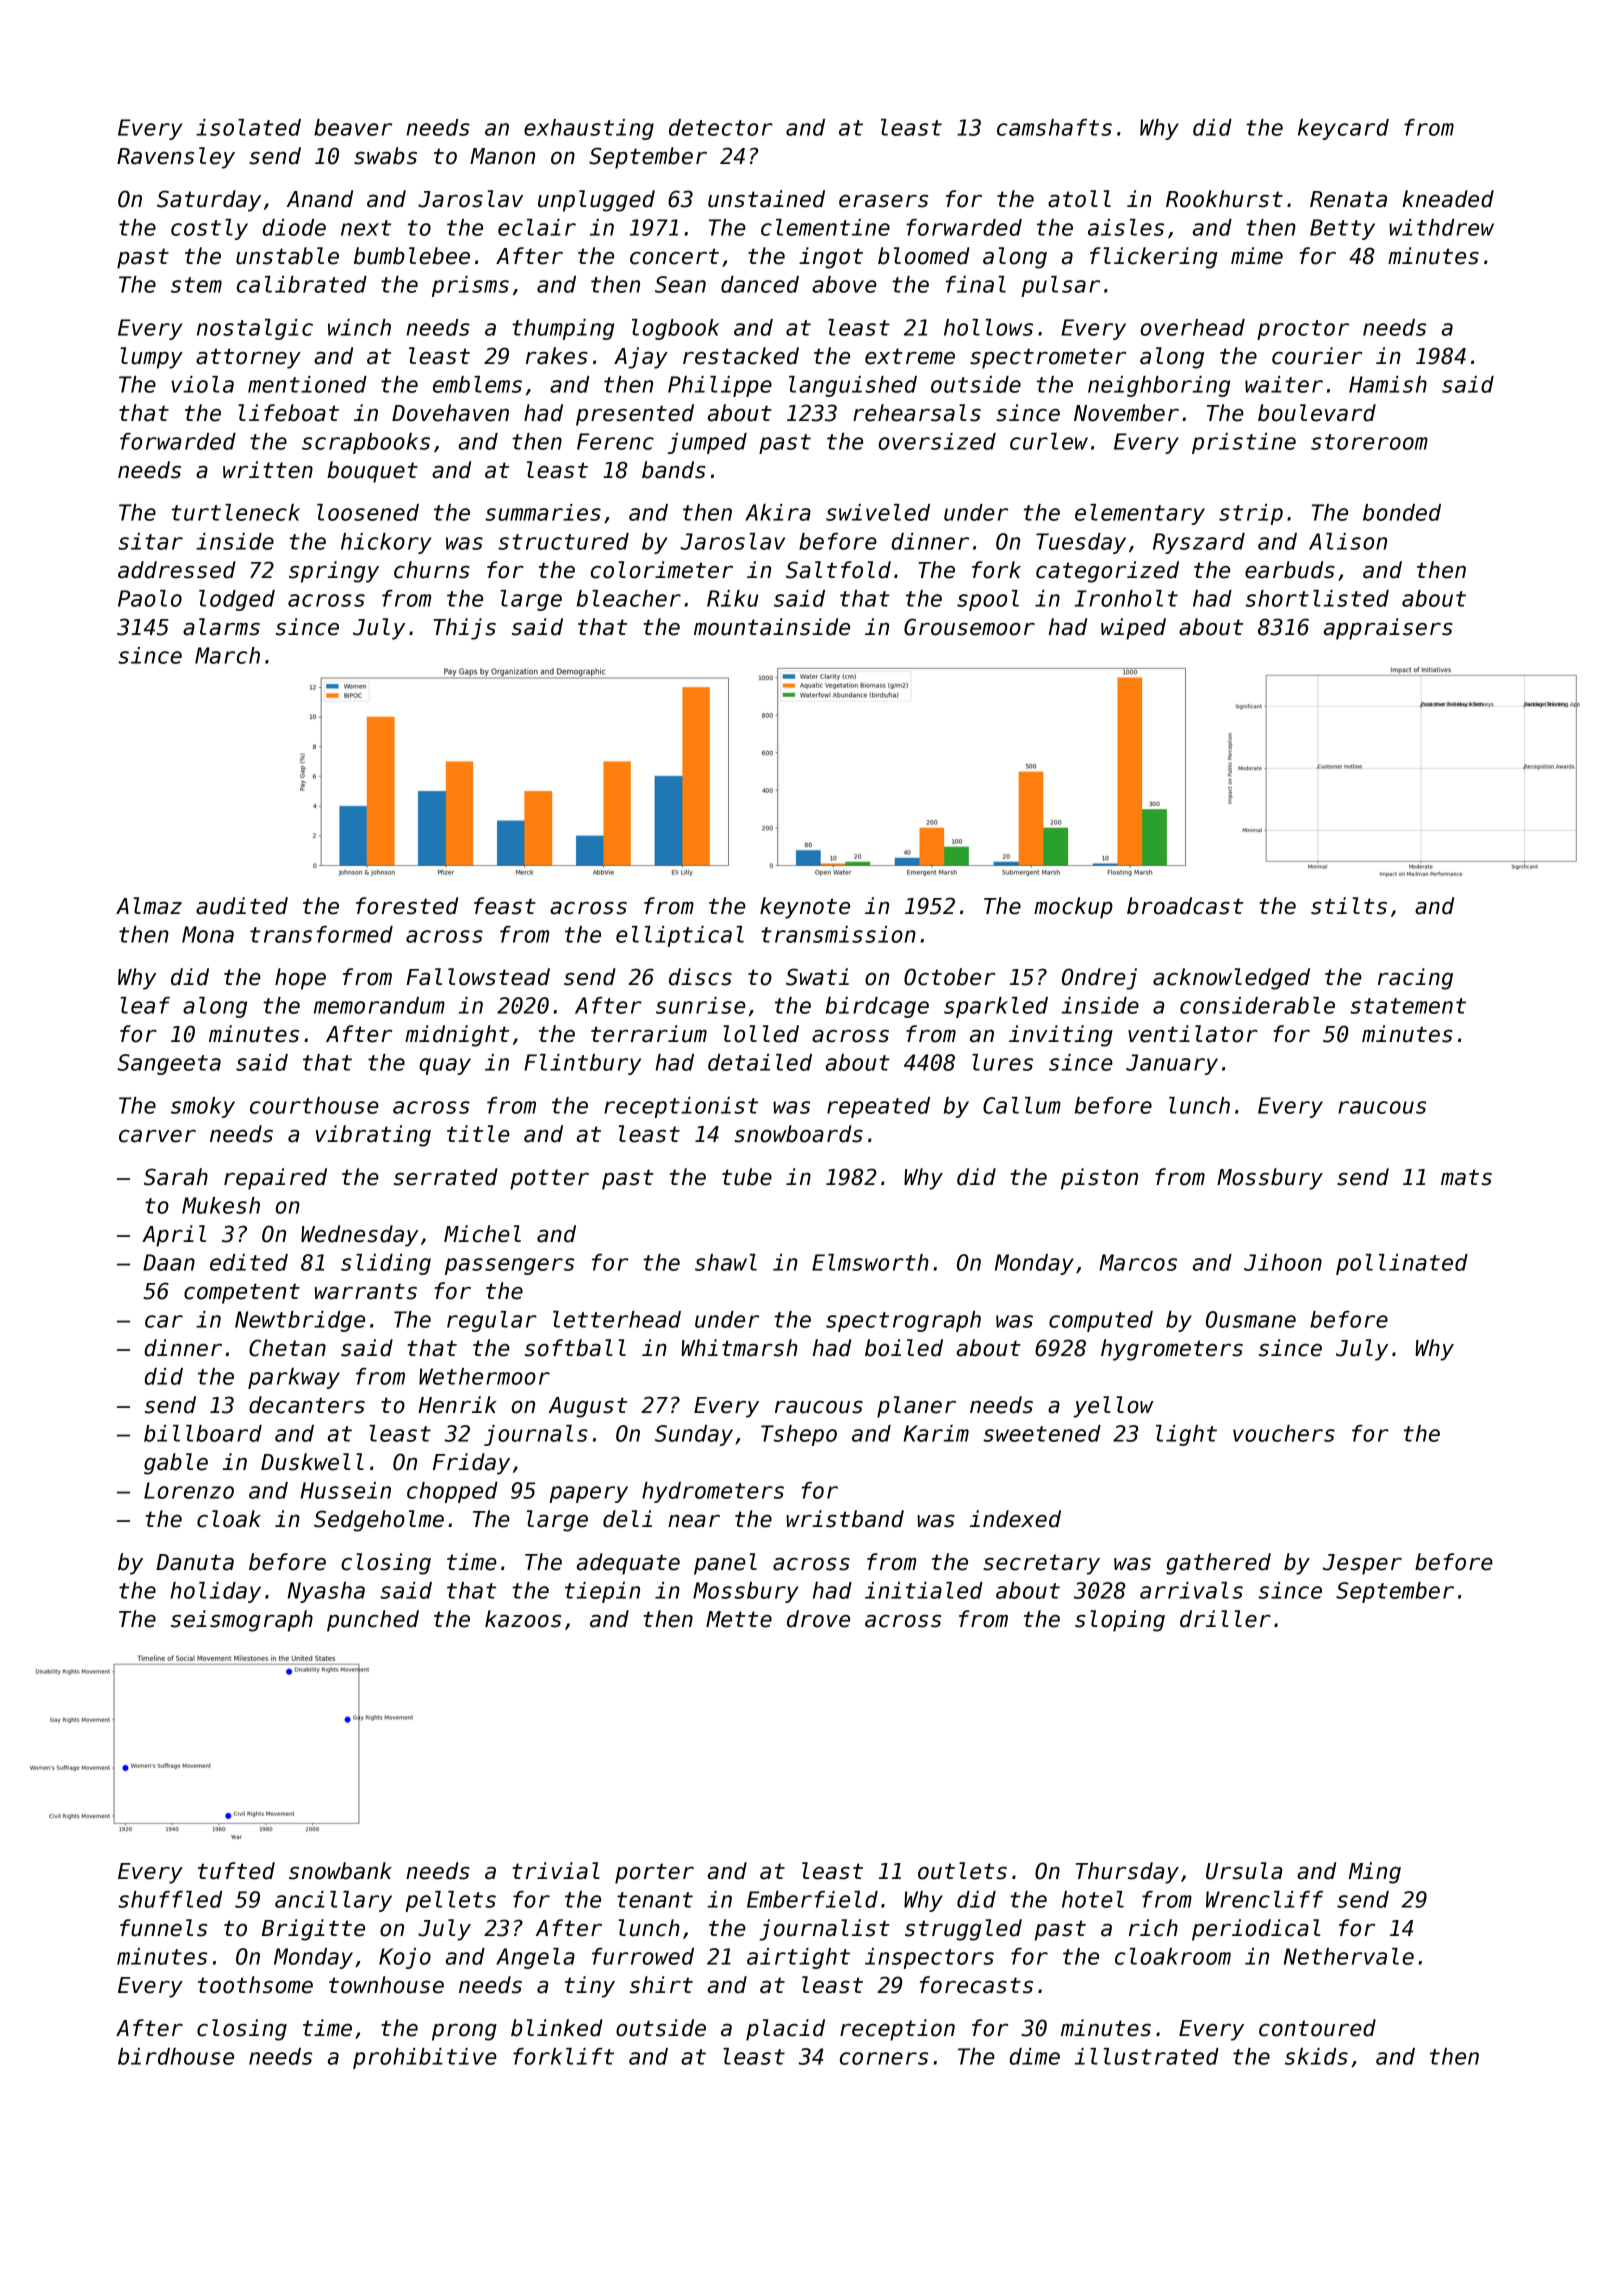 The height and width of the document is (2292, 1620). What do you see at coordinates (884, 2058) in the document?
I see `corners` at bounding box center [884, 2058].
